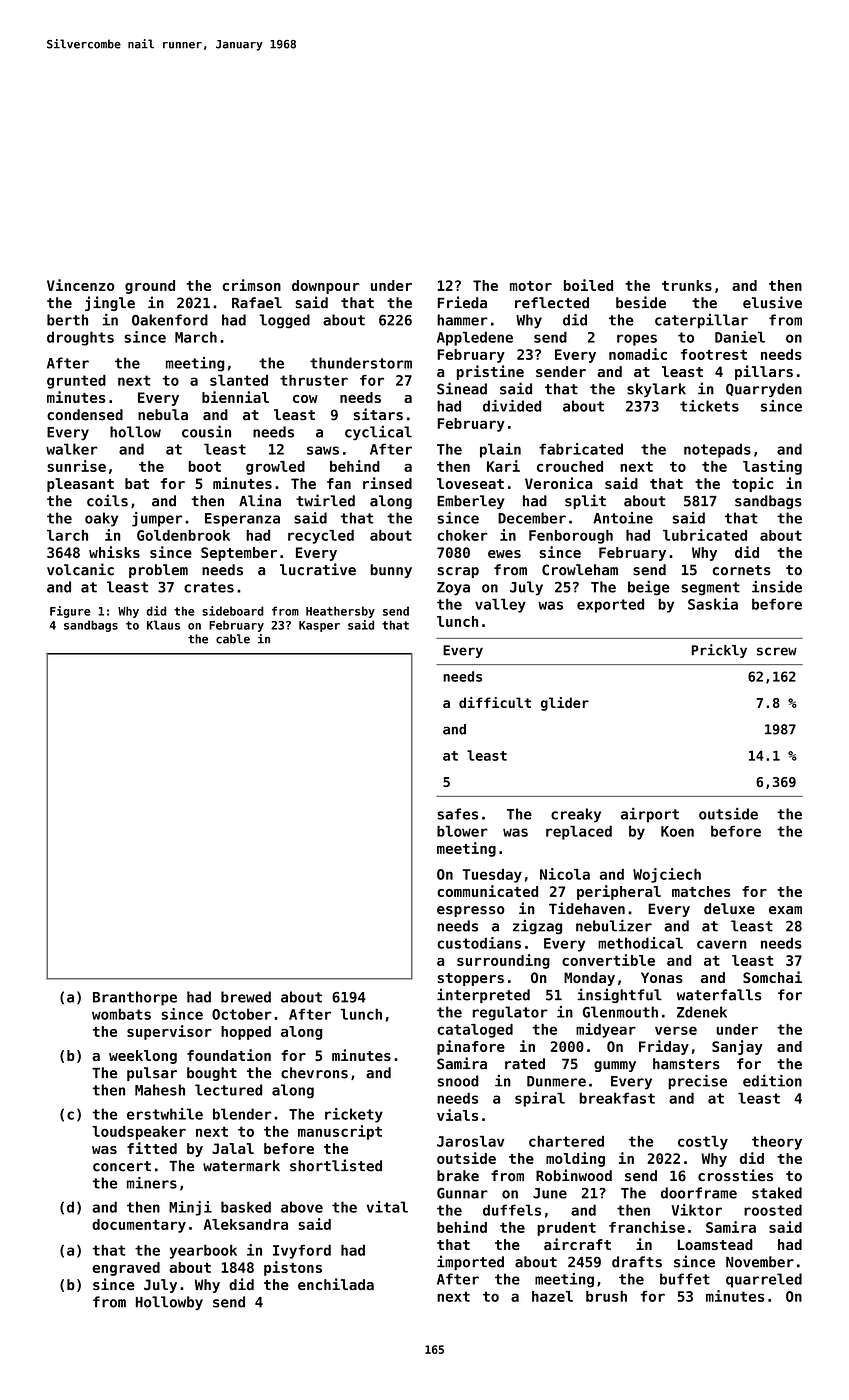 The width and height of the screenshot is (849, 1400). I want to click on concert, so click(122, 1166).
